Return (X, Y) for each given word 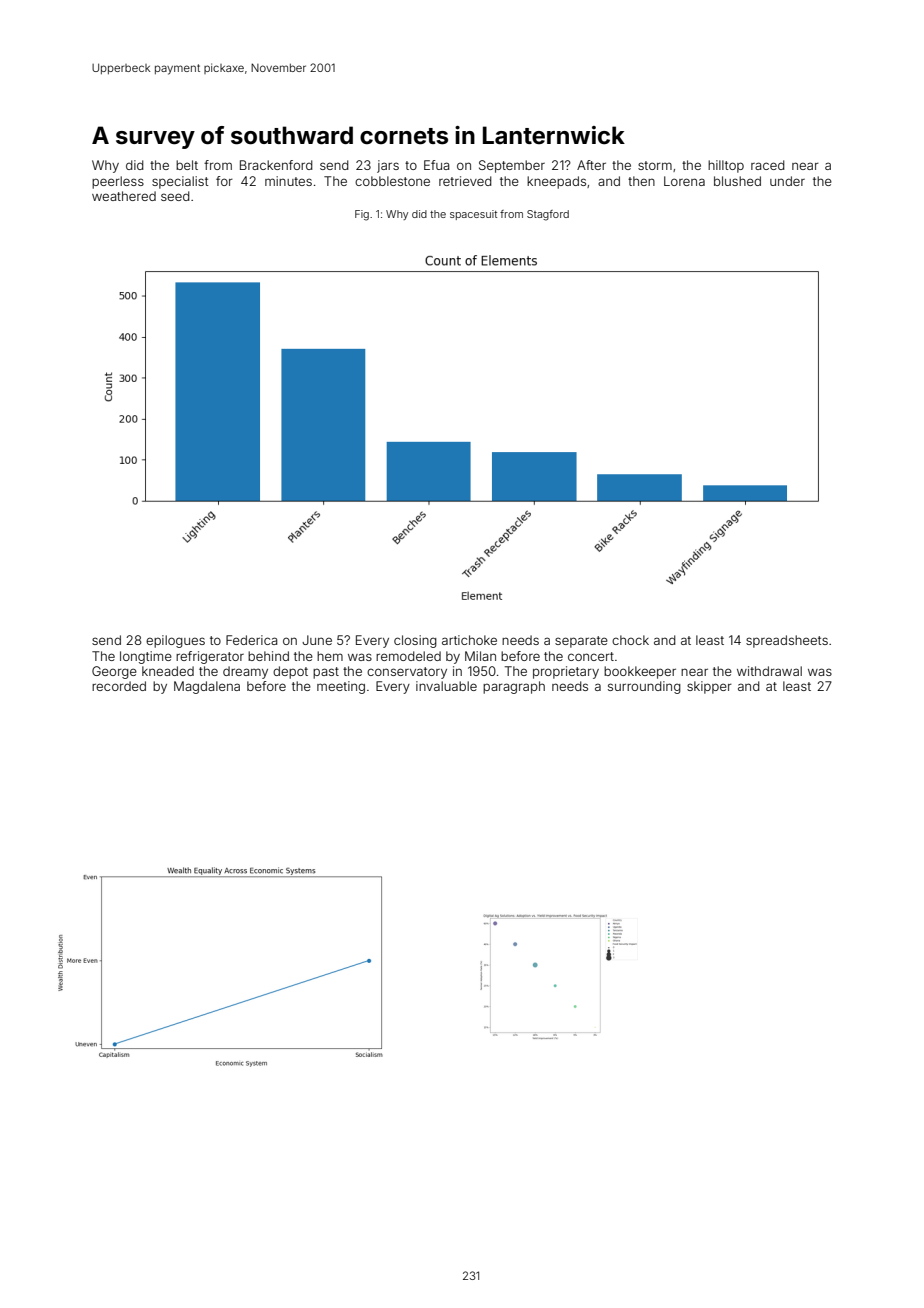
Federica (251, 640)
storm (655, 165)
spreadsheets (787, 641)
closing (415, 641)
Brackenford (276, 165)
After (591, 165)
